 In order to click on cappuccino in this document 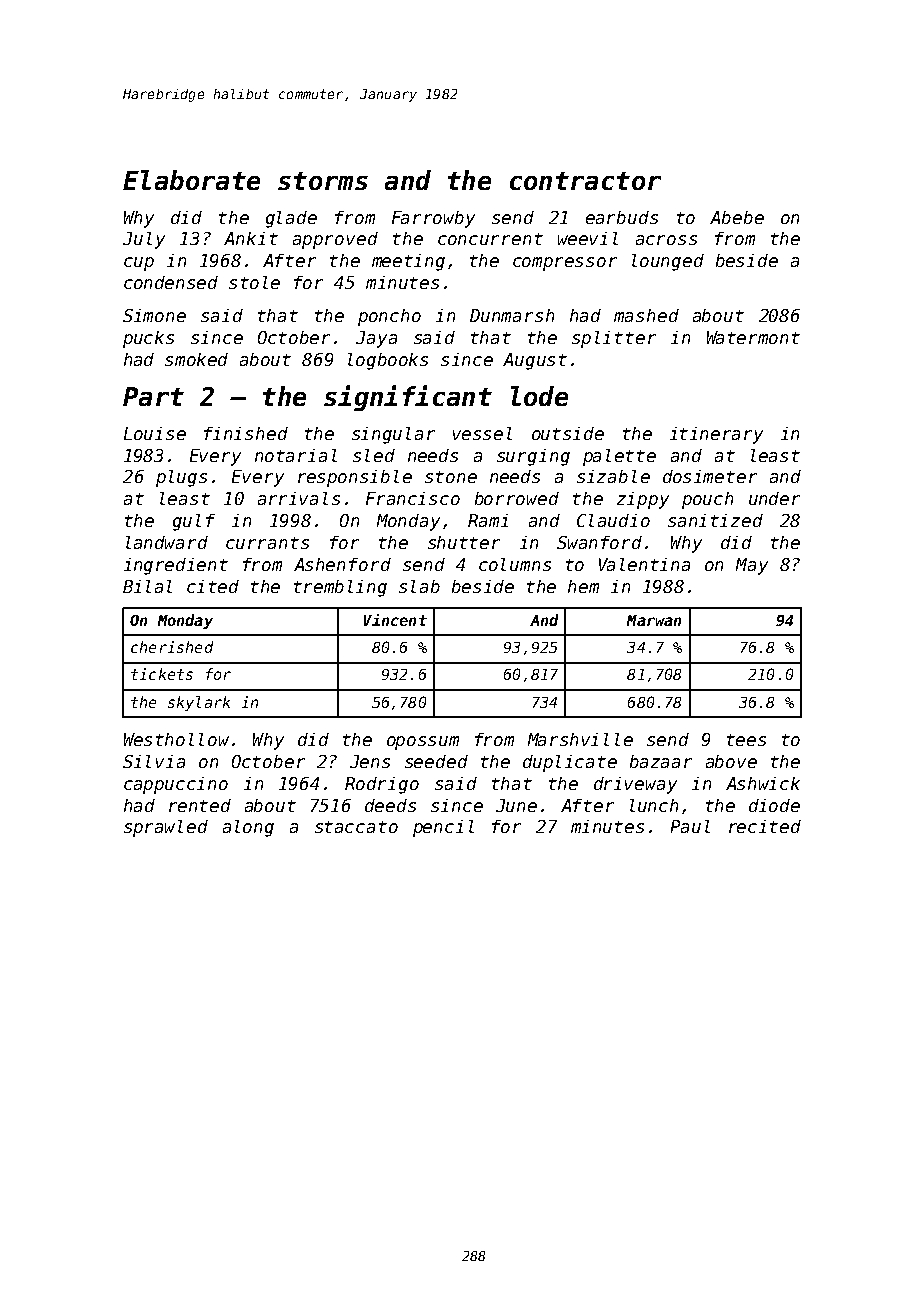, I will do `click(176, 785)`.
